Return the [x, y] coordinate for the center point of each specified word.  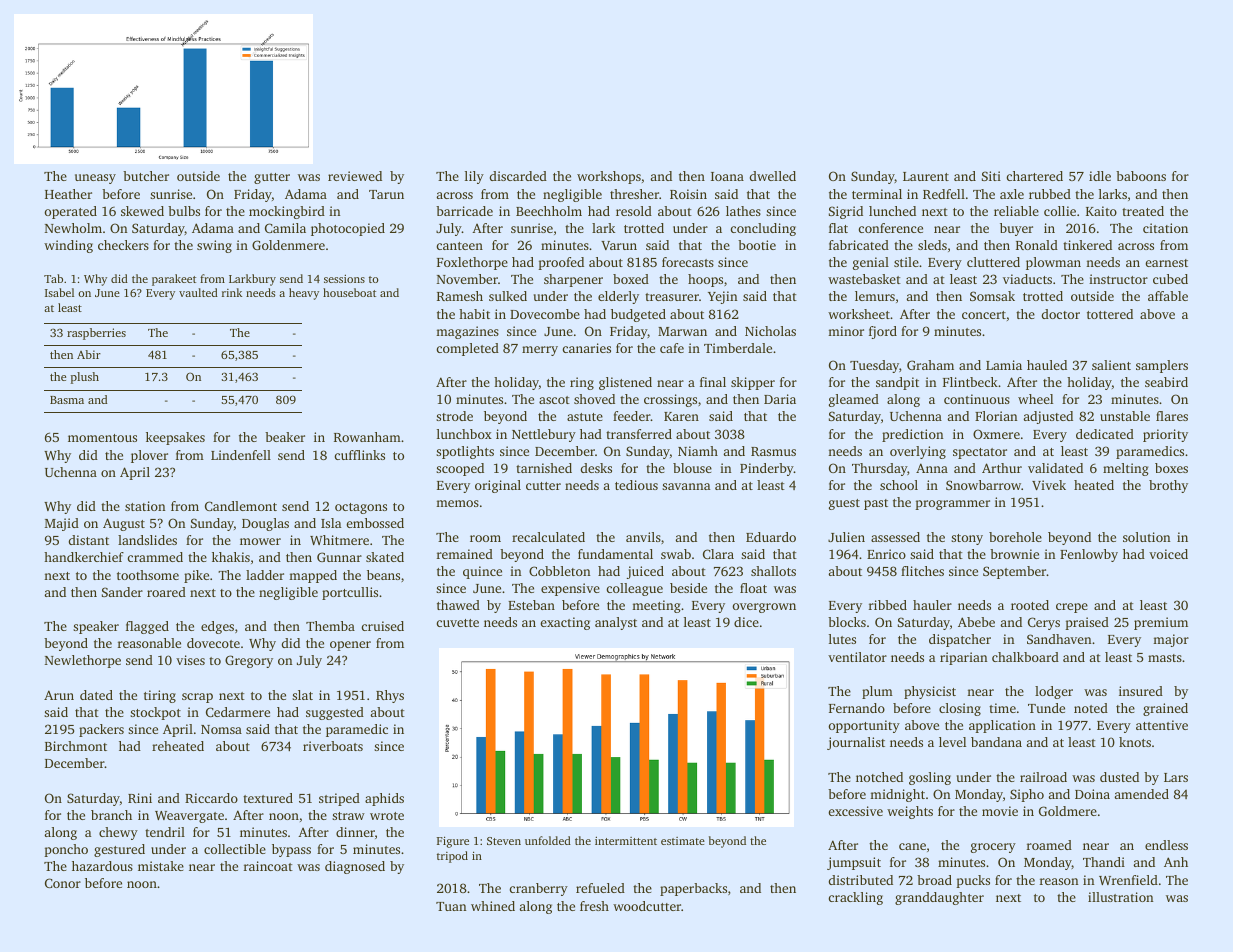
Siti [991, 176]
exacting [565, 623]
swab [676, 554]
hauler [932, 605]
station [145, 506]
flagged [147, 627]
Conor [63, 883]
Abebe [976, 622]
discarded [518, 176]
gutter [272, 178]
